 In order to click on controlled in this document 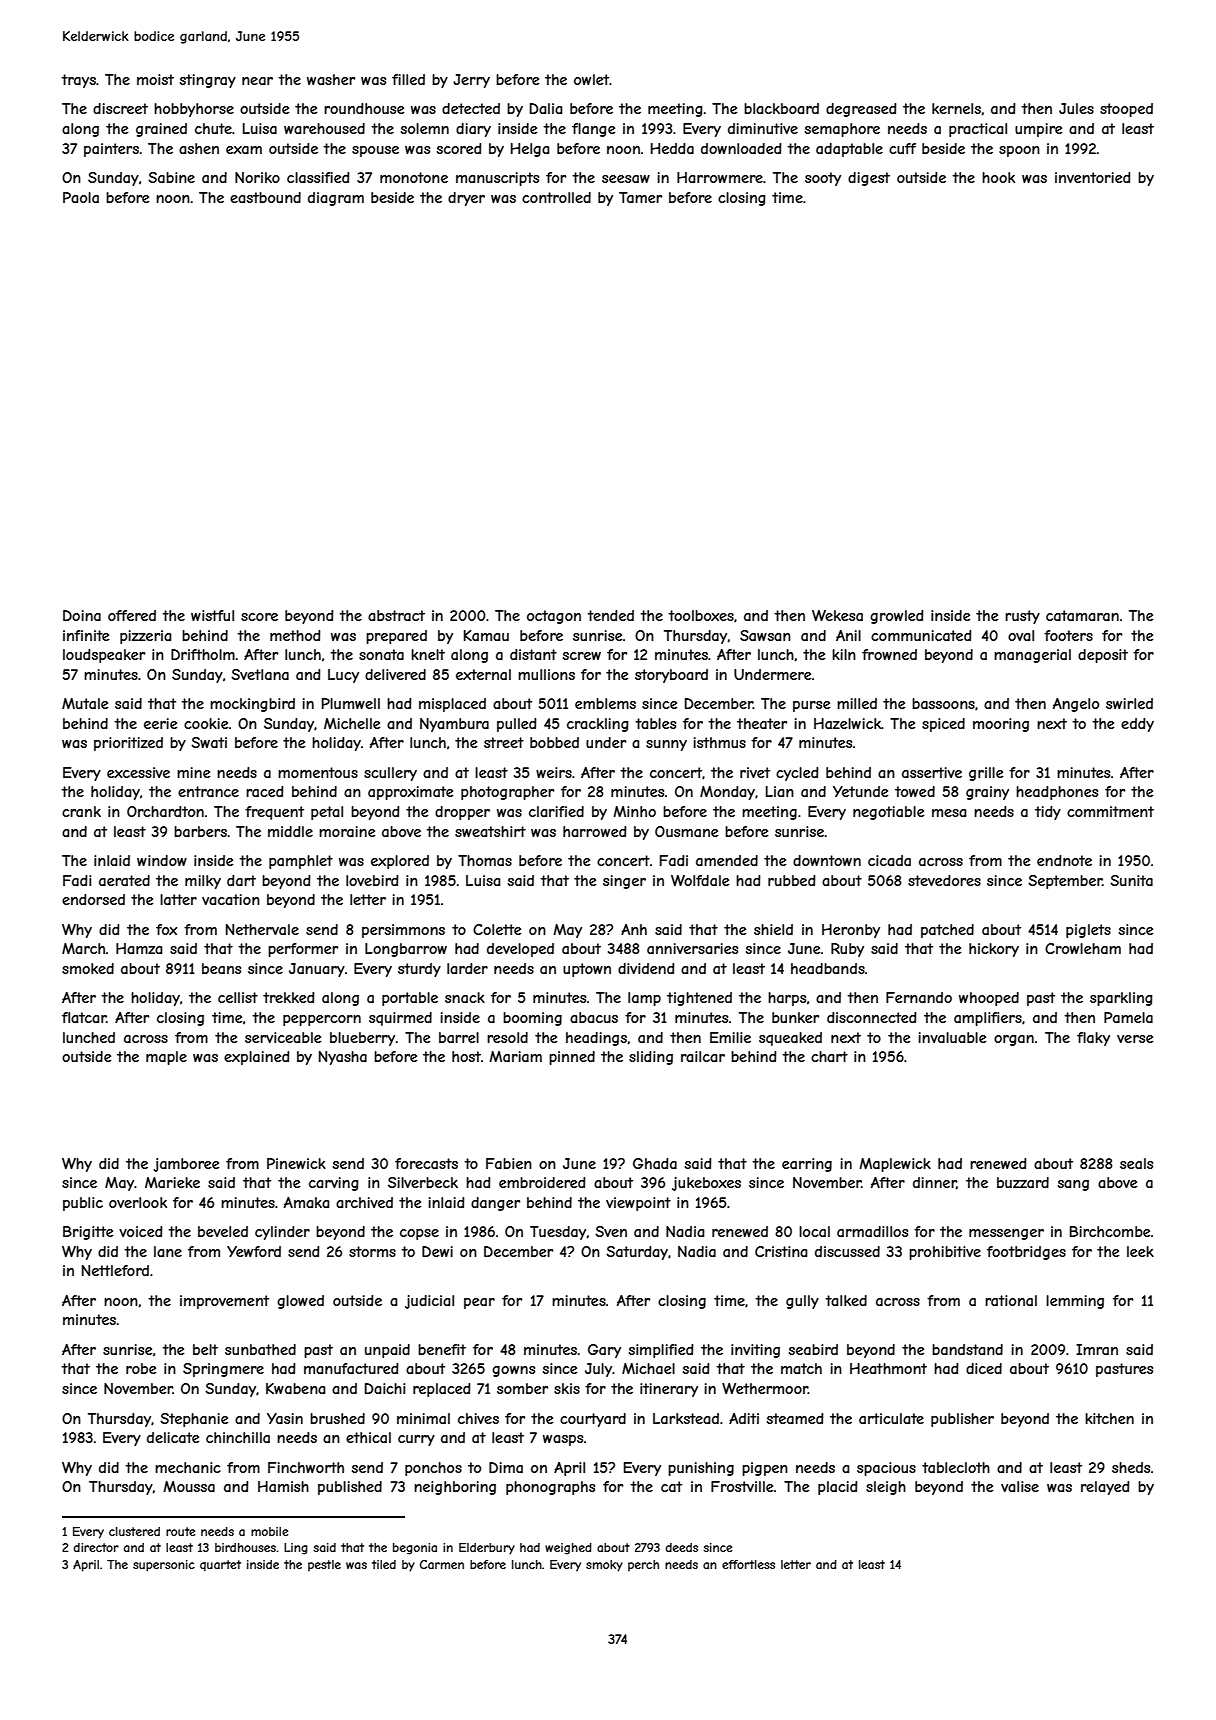, I will do `click(556, 197)`.
